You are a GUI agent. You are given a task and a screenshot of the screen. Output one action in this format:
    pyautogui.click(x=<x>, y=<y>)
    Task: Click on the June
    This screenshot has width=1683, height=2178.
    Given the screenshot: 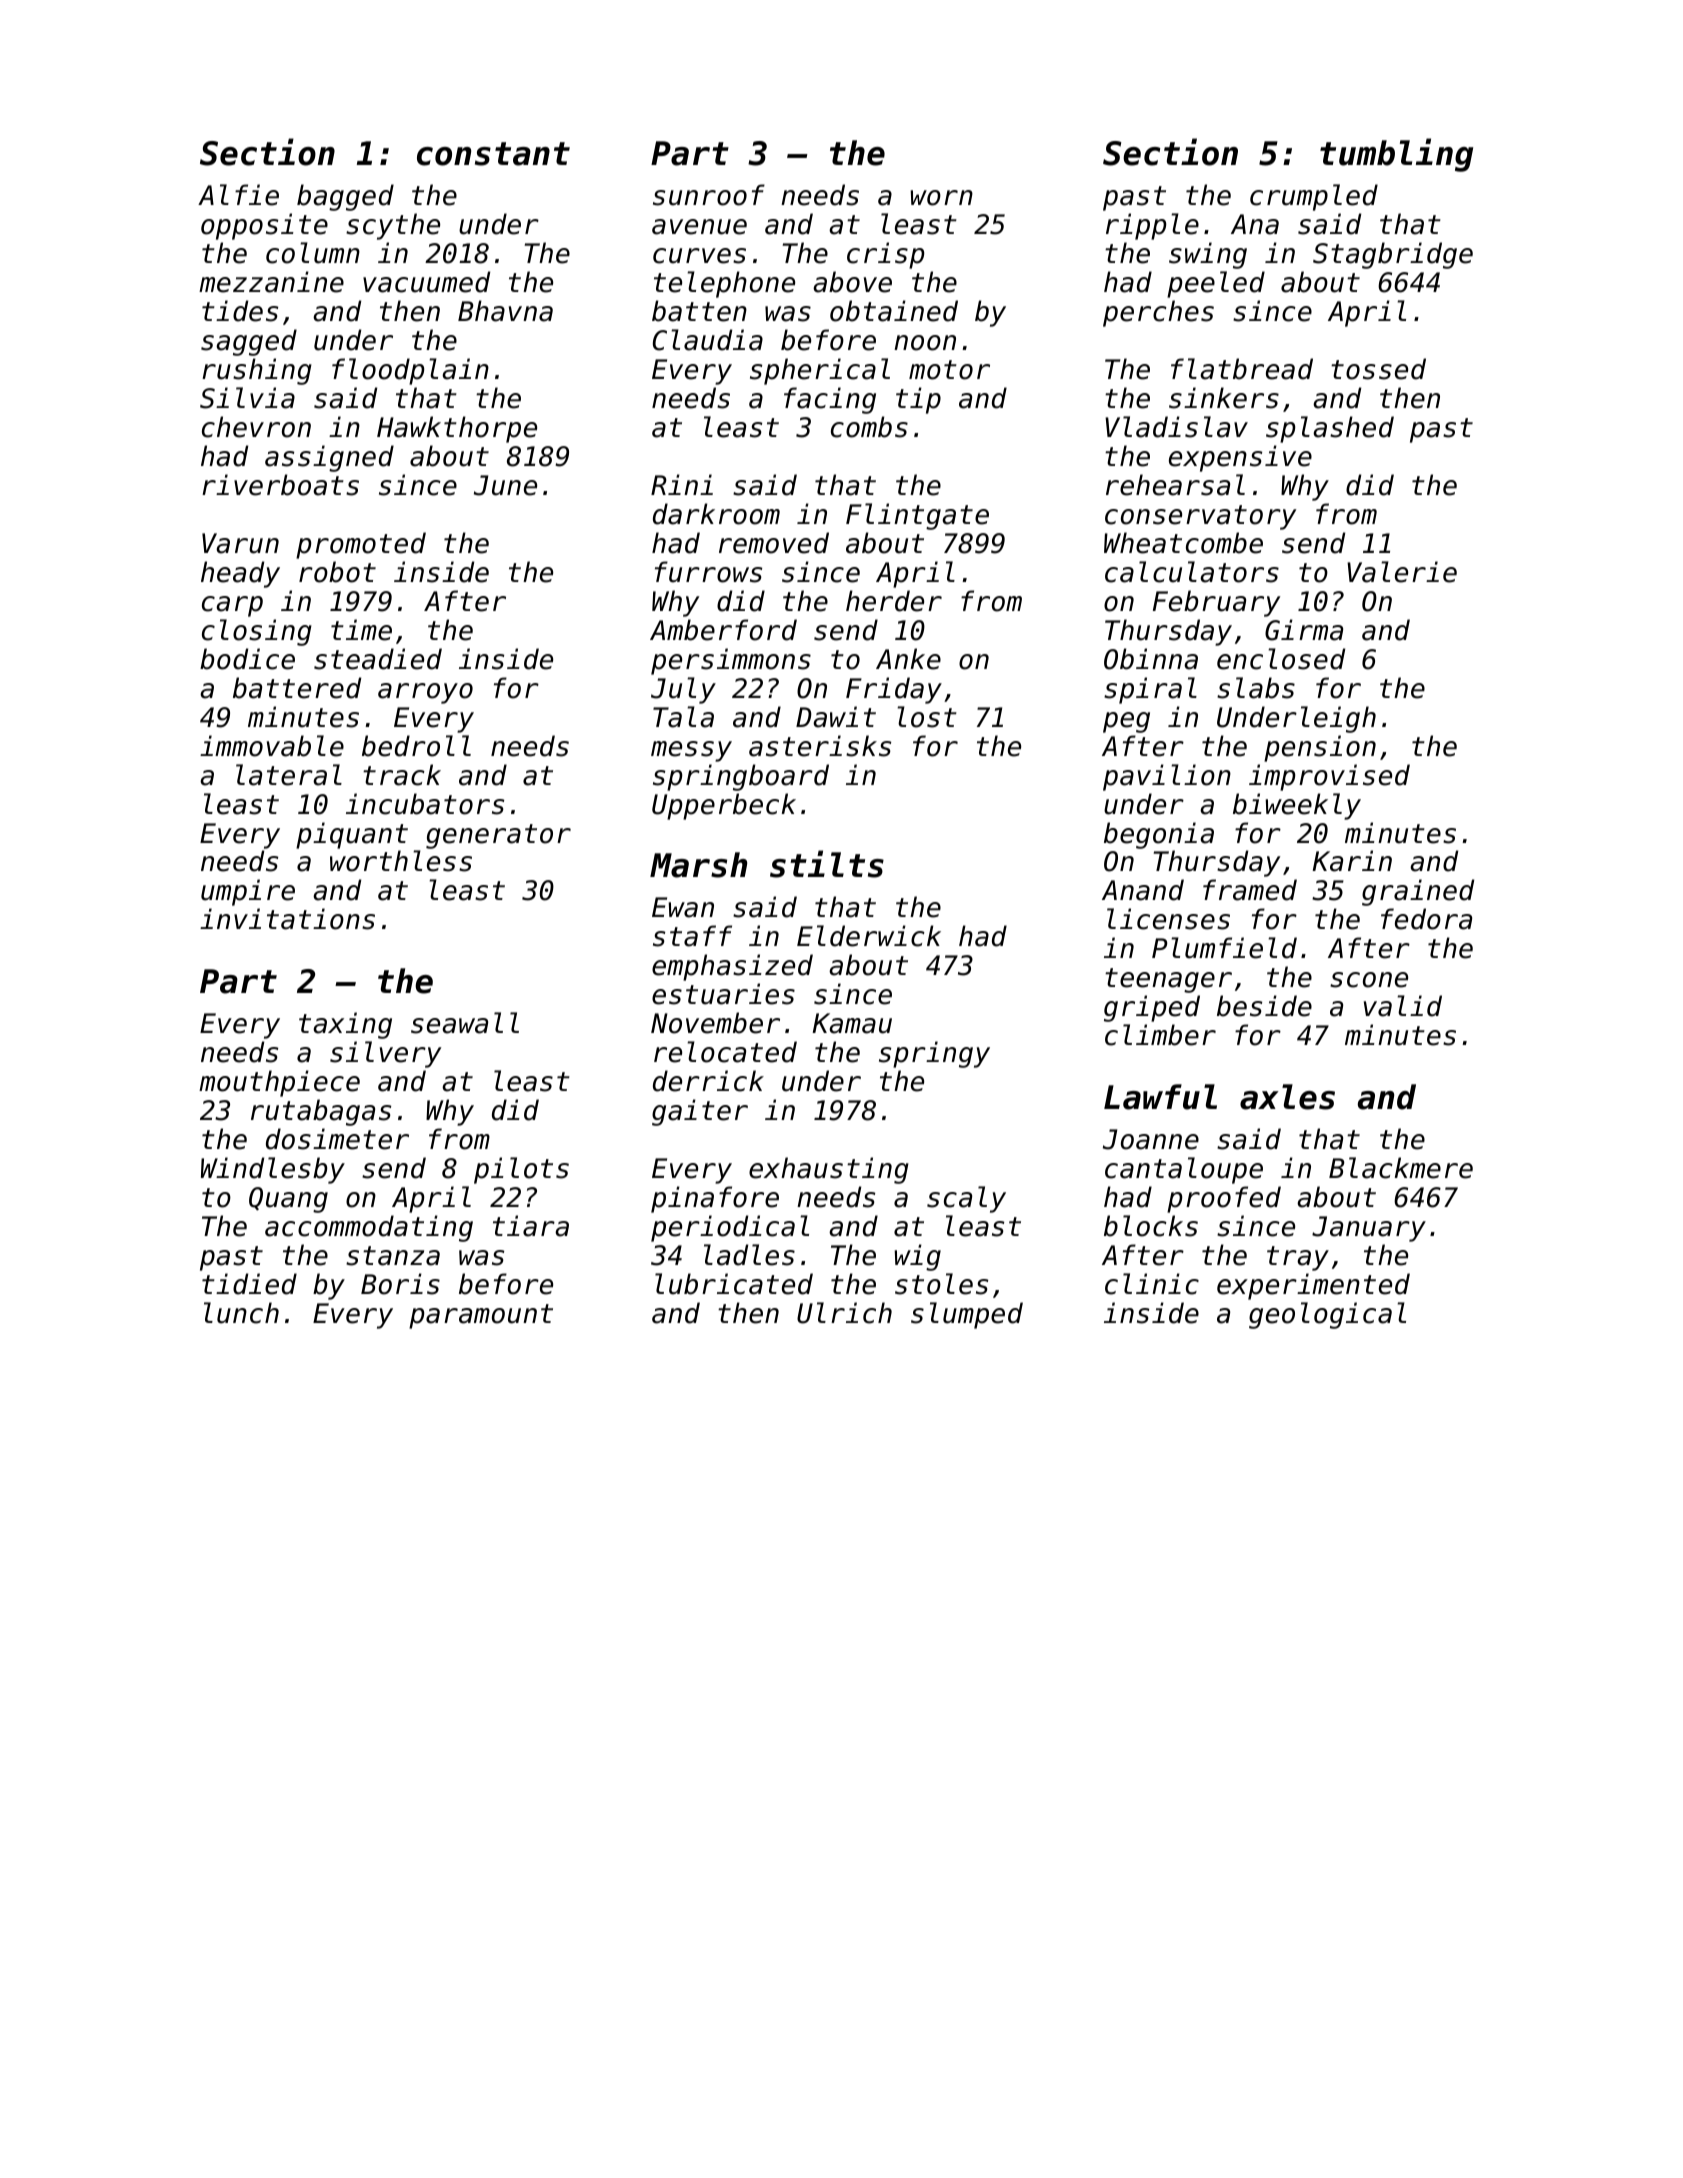 What is the action you would take?
    pyautogui.click(x=505, y=485)
